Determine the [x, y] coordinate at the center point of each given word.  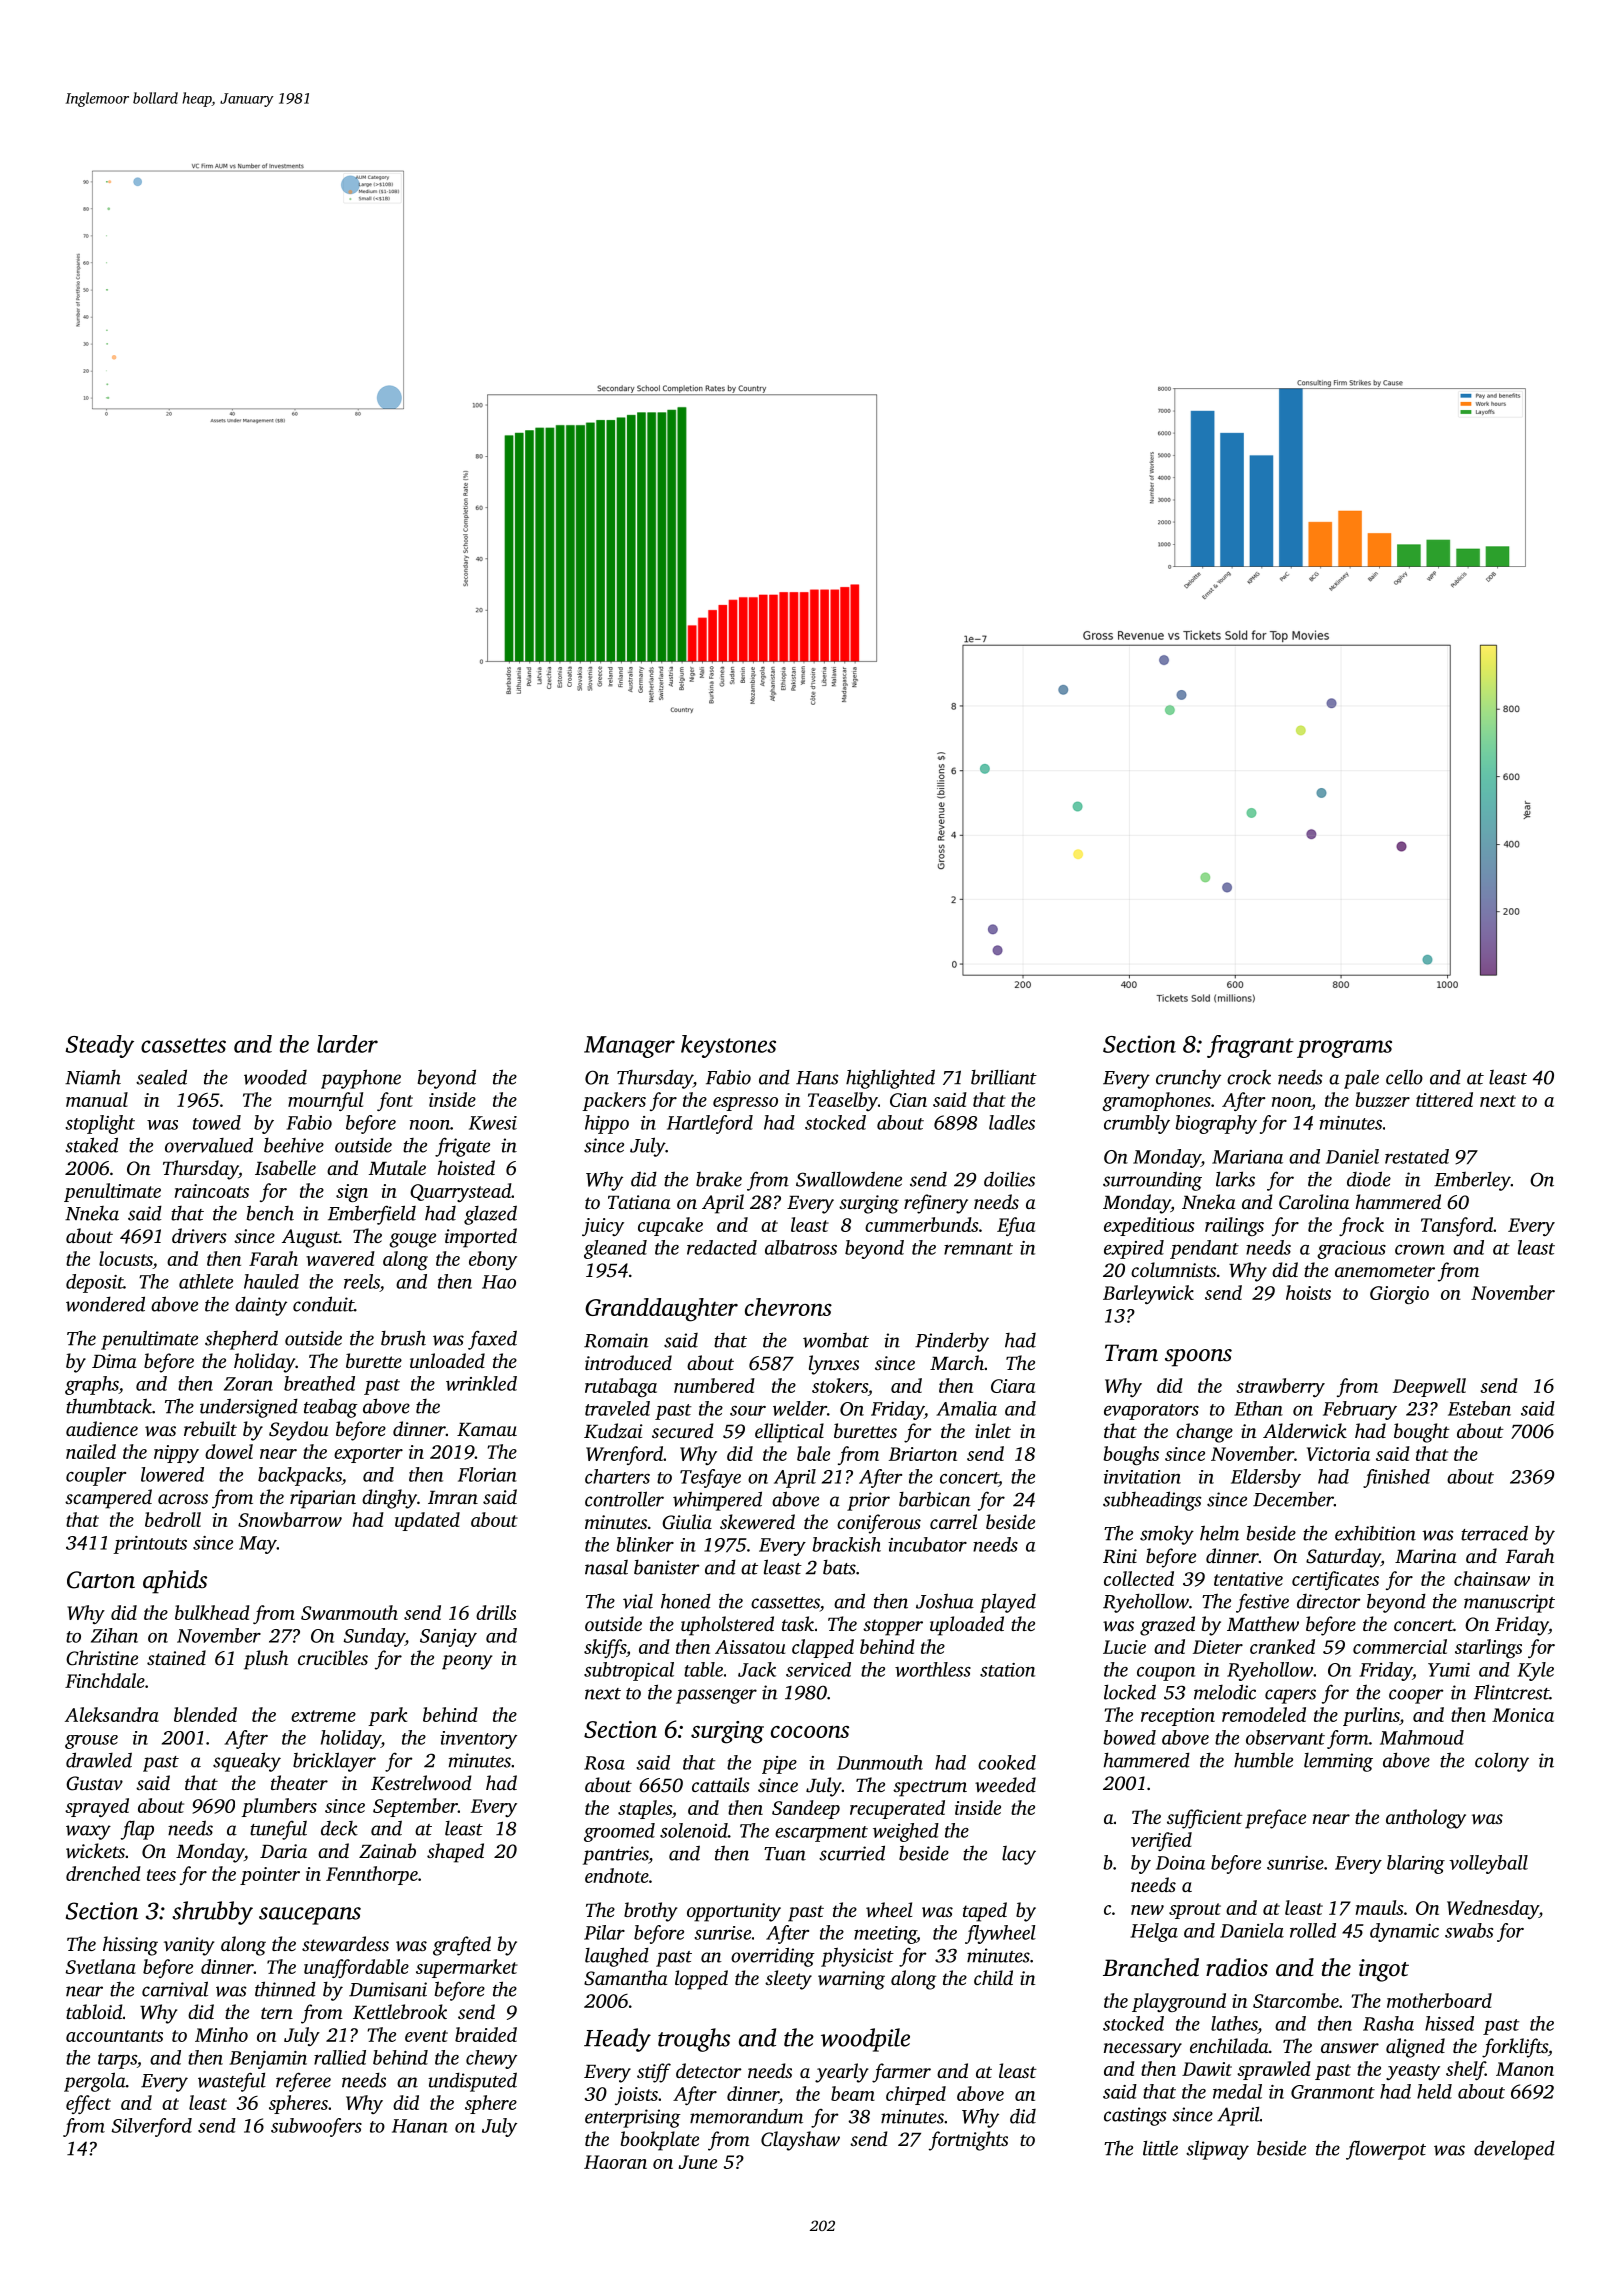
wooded [275, 1077]
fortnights [968, 2141]
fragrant [1250, 1046]
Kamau [487, 1430]
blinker [645, 1544]
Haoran [615, 2162]
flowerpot [1386, 2150]
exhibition [1375, 1533]
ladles [1012, 1122]
